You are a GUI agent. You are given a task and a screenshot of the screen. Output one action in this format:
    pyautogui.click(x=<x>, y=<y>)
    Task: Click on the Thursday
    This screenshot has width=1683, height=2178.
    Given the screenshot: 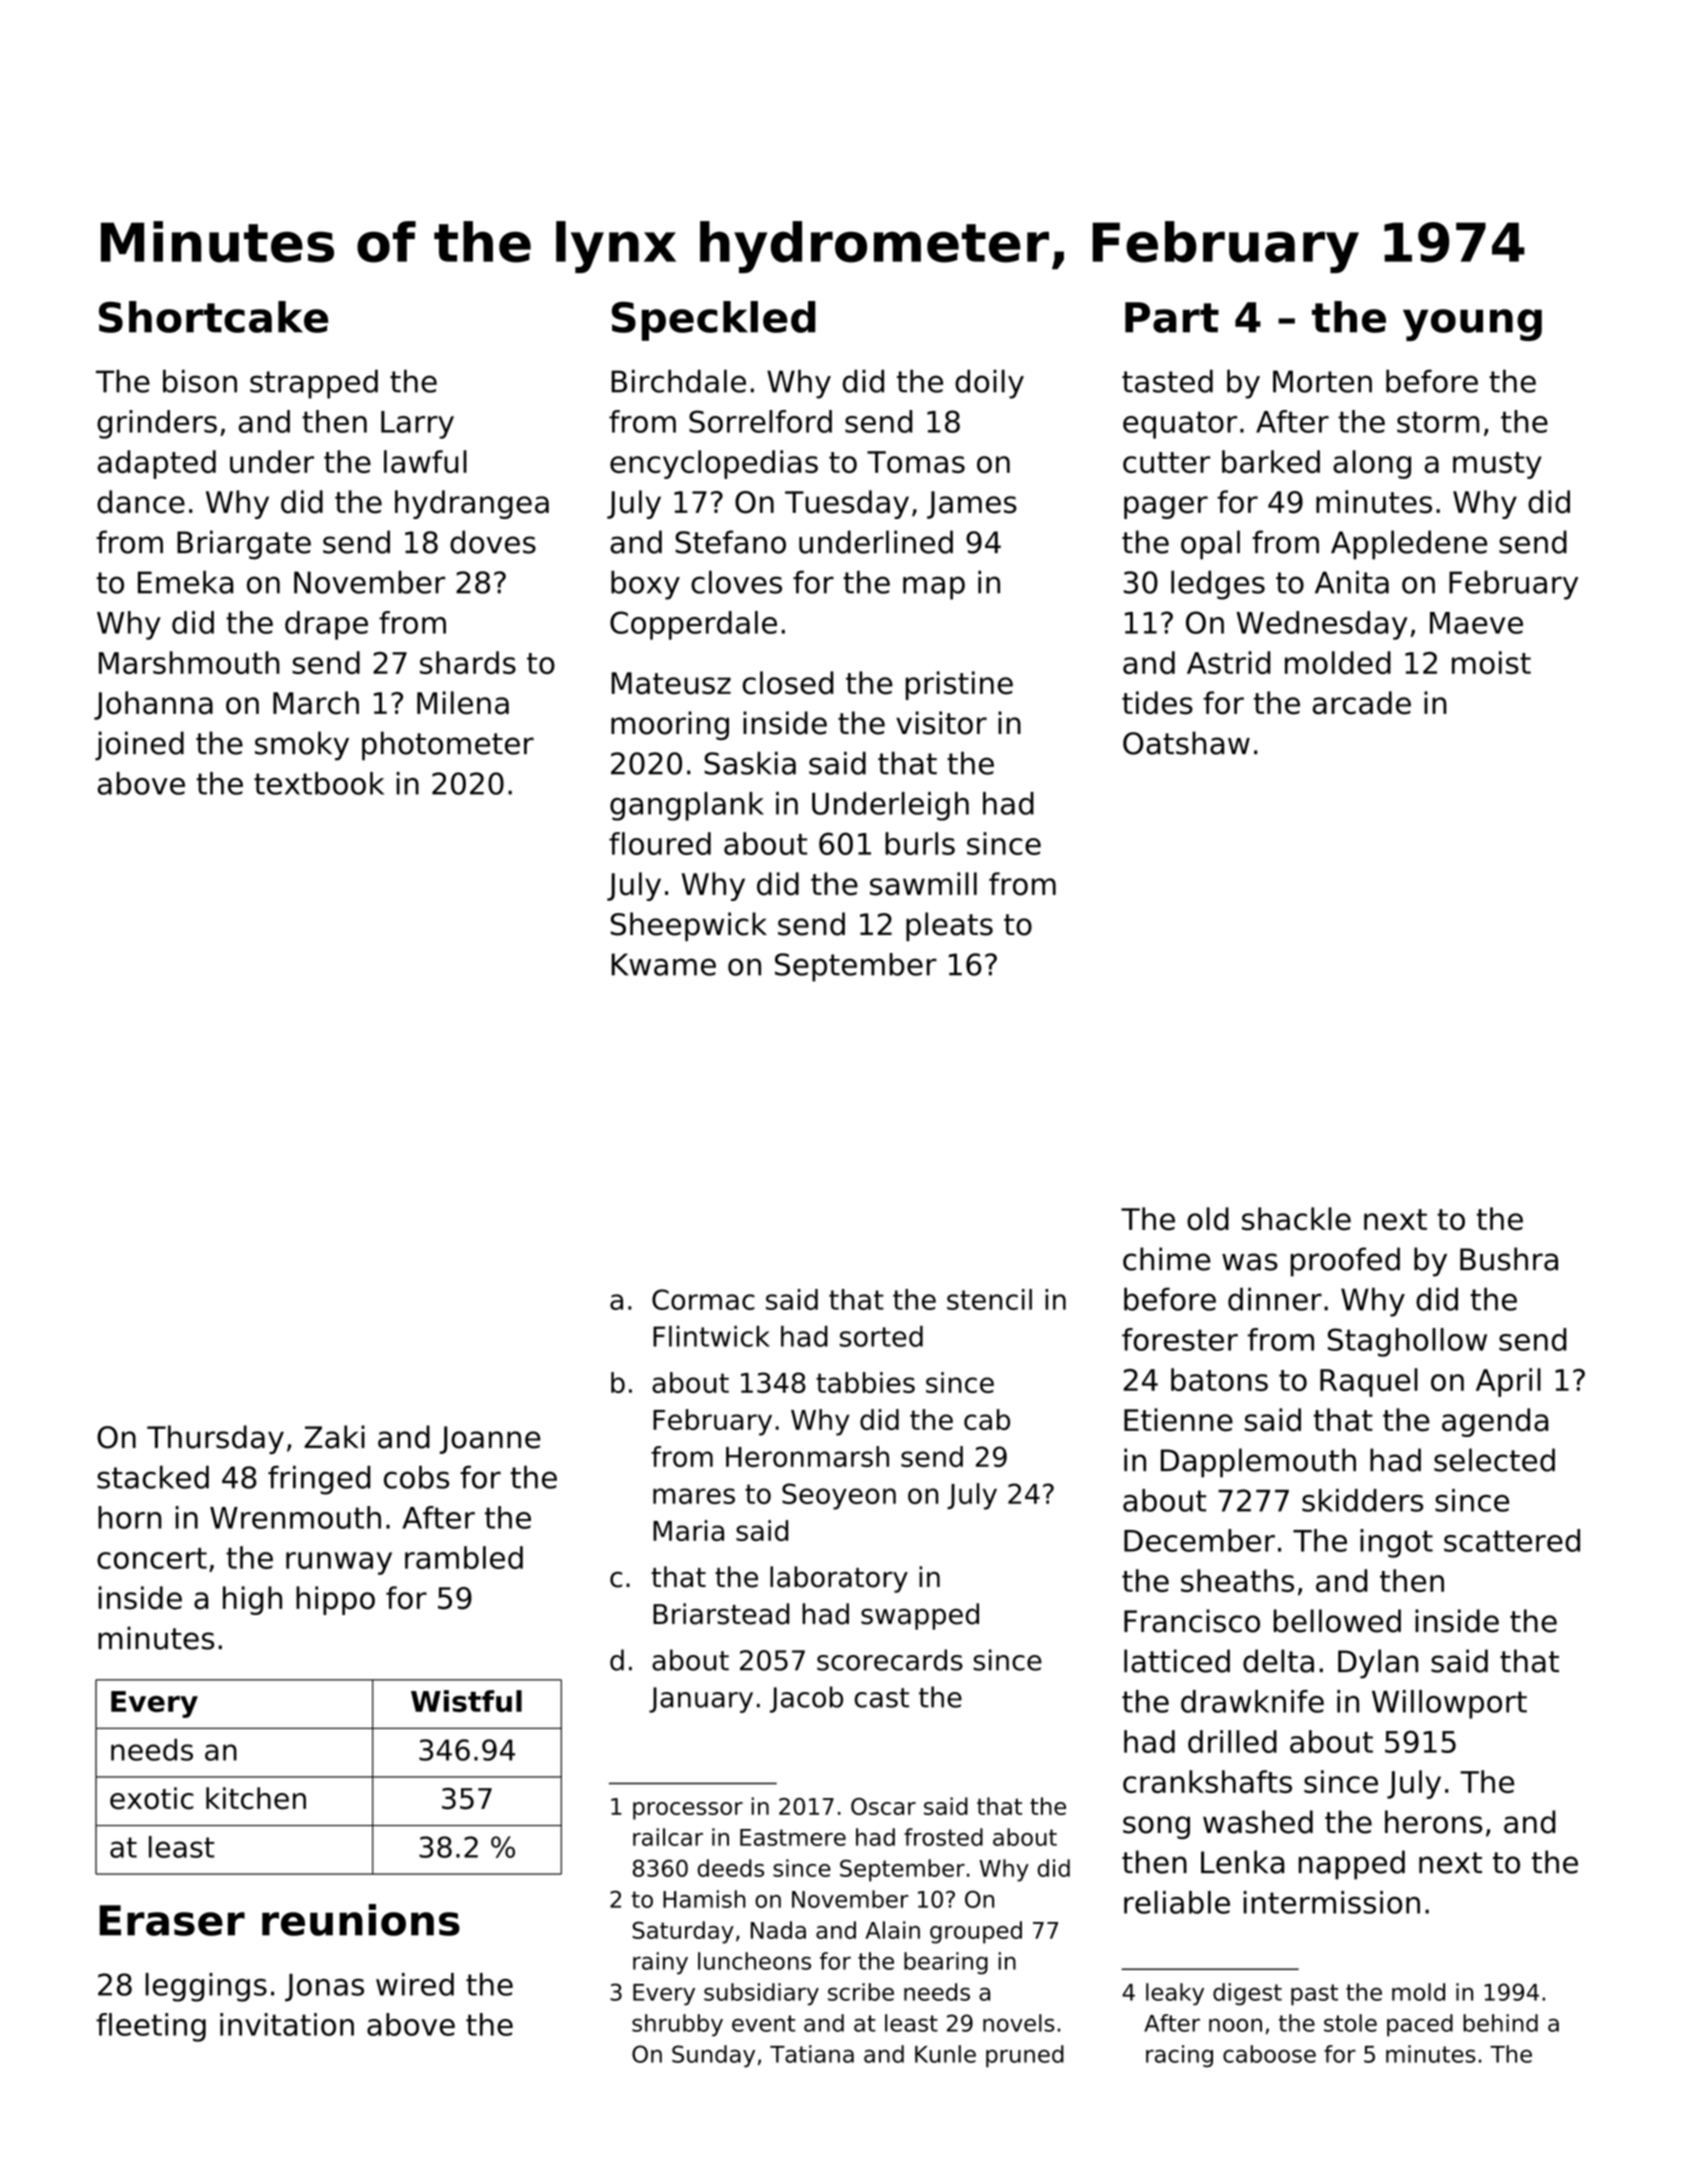 What is the action you would take?
    pyautogui.click(x=215, y=1439)
